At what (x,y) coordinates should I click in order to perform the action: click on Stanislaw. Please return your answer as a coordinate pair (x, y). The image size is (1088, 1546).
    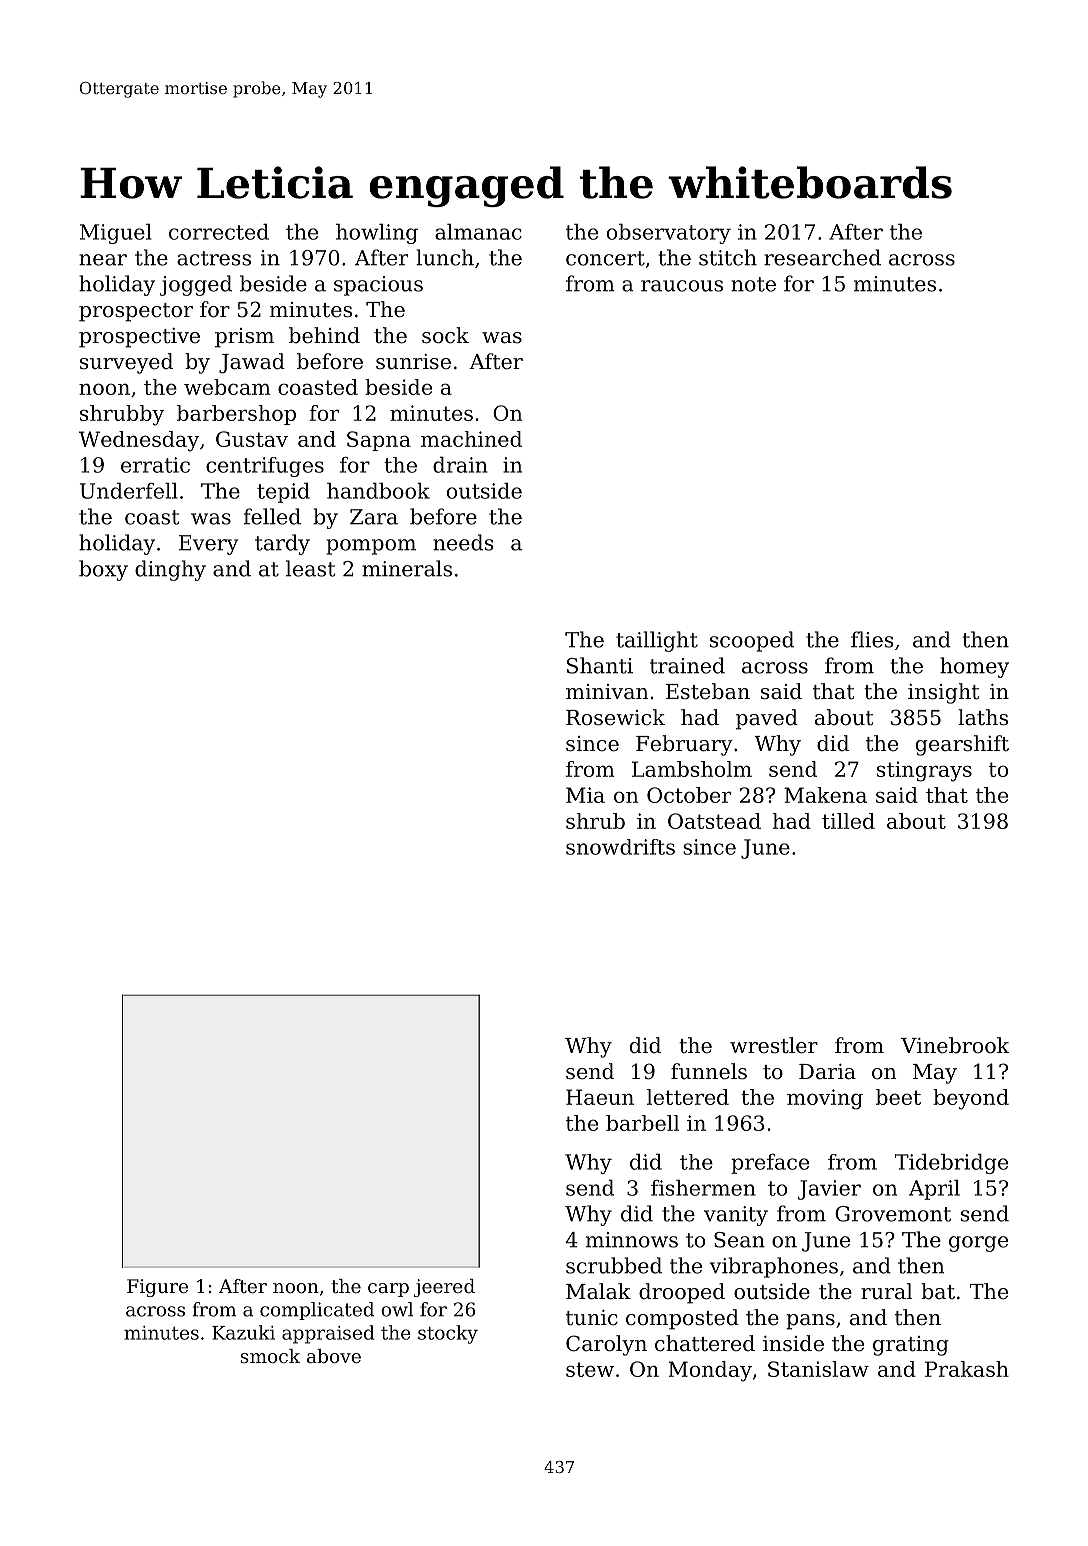
    Looking at the image, I should click on (818, 1369).
